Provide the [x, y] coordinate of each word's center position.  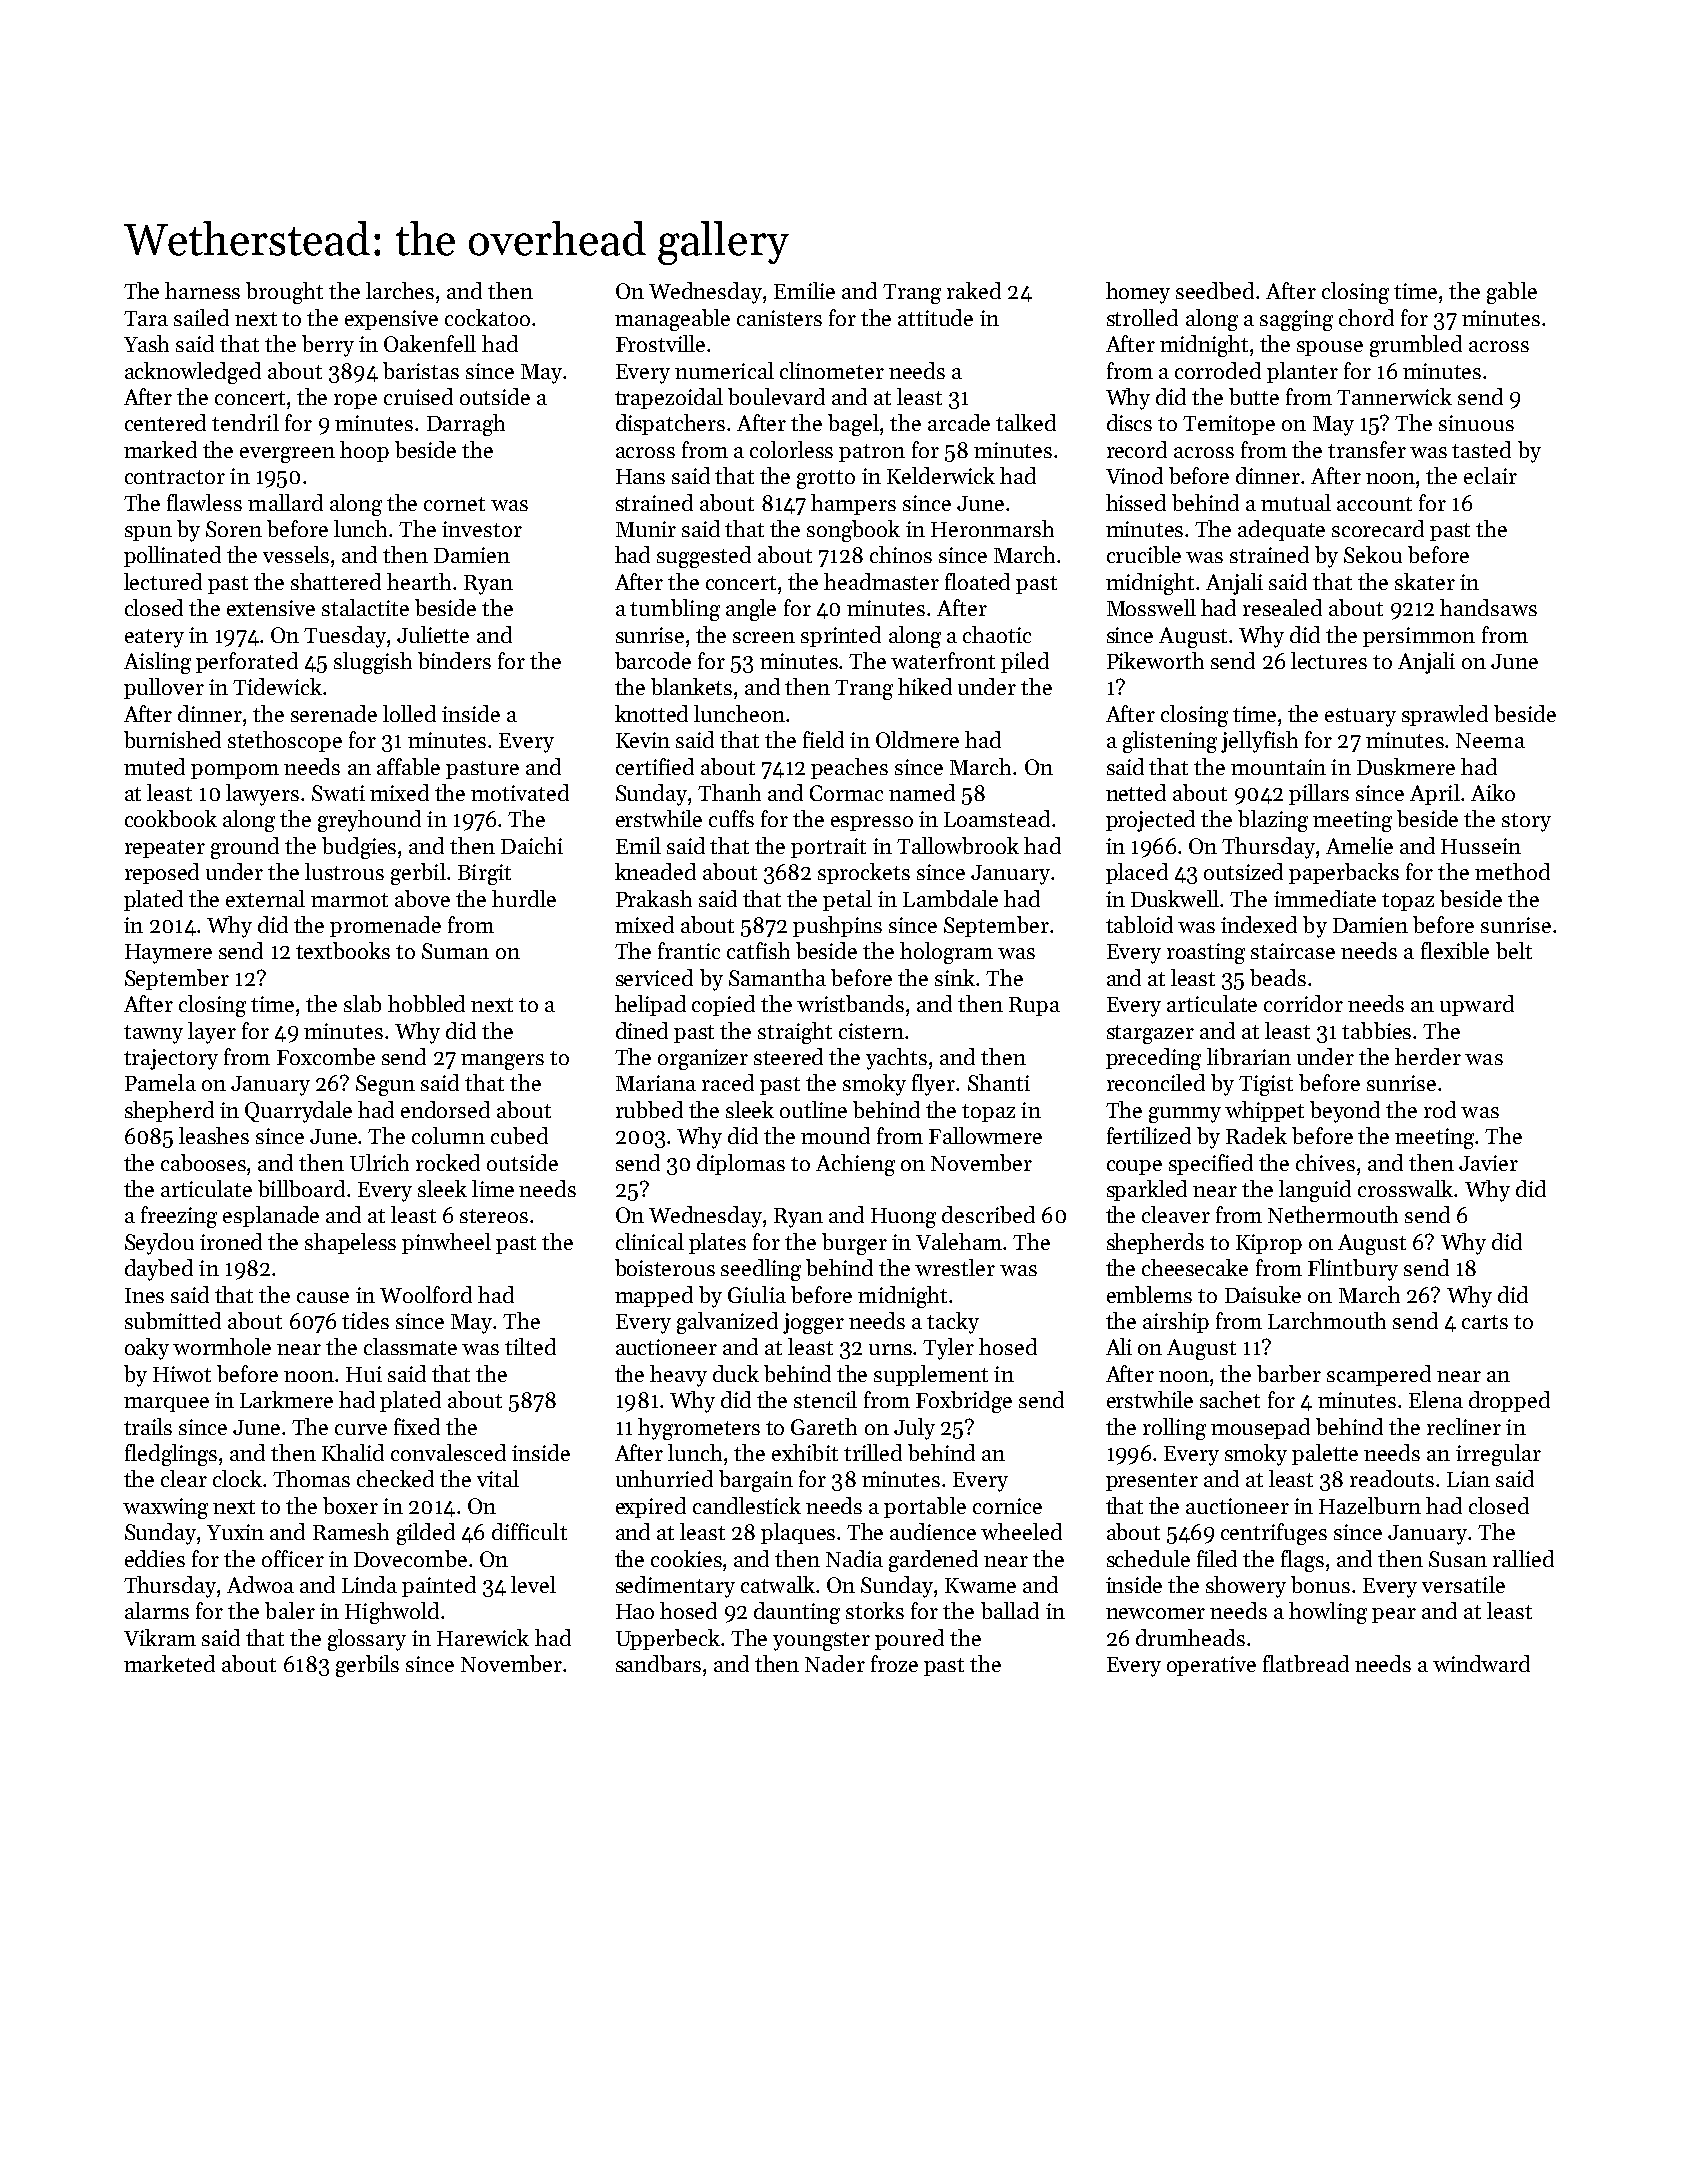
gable [1512, 293]
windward [1481, 1663]
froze [894, 1663]
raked [974, 290]
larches [400, 290]
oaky [147, 1349]
